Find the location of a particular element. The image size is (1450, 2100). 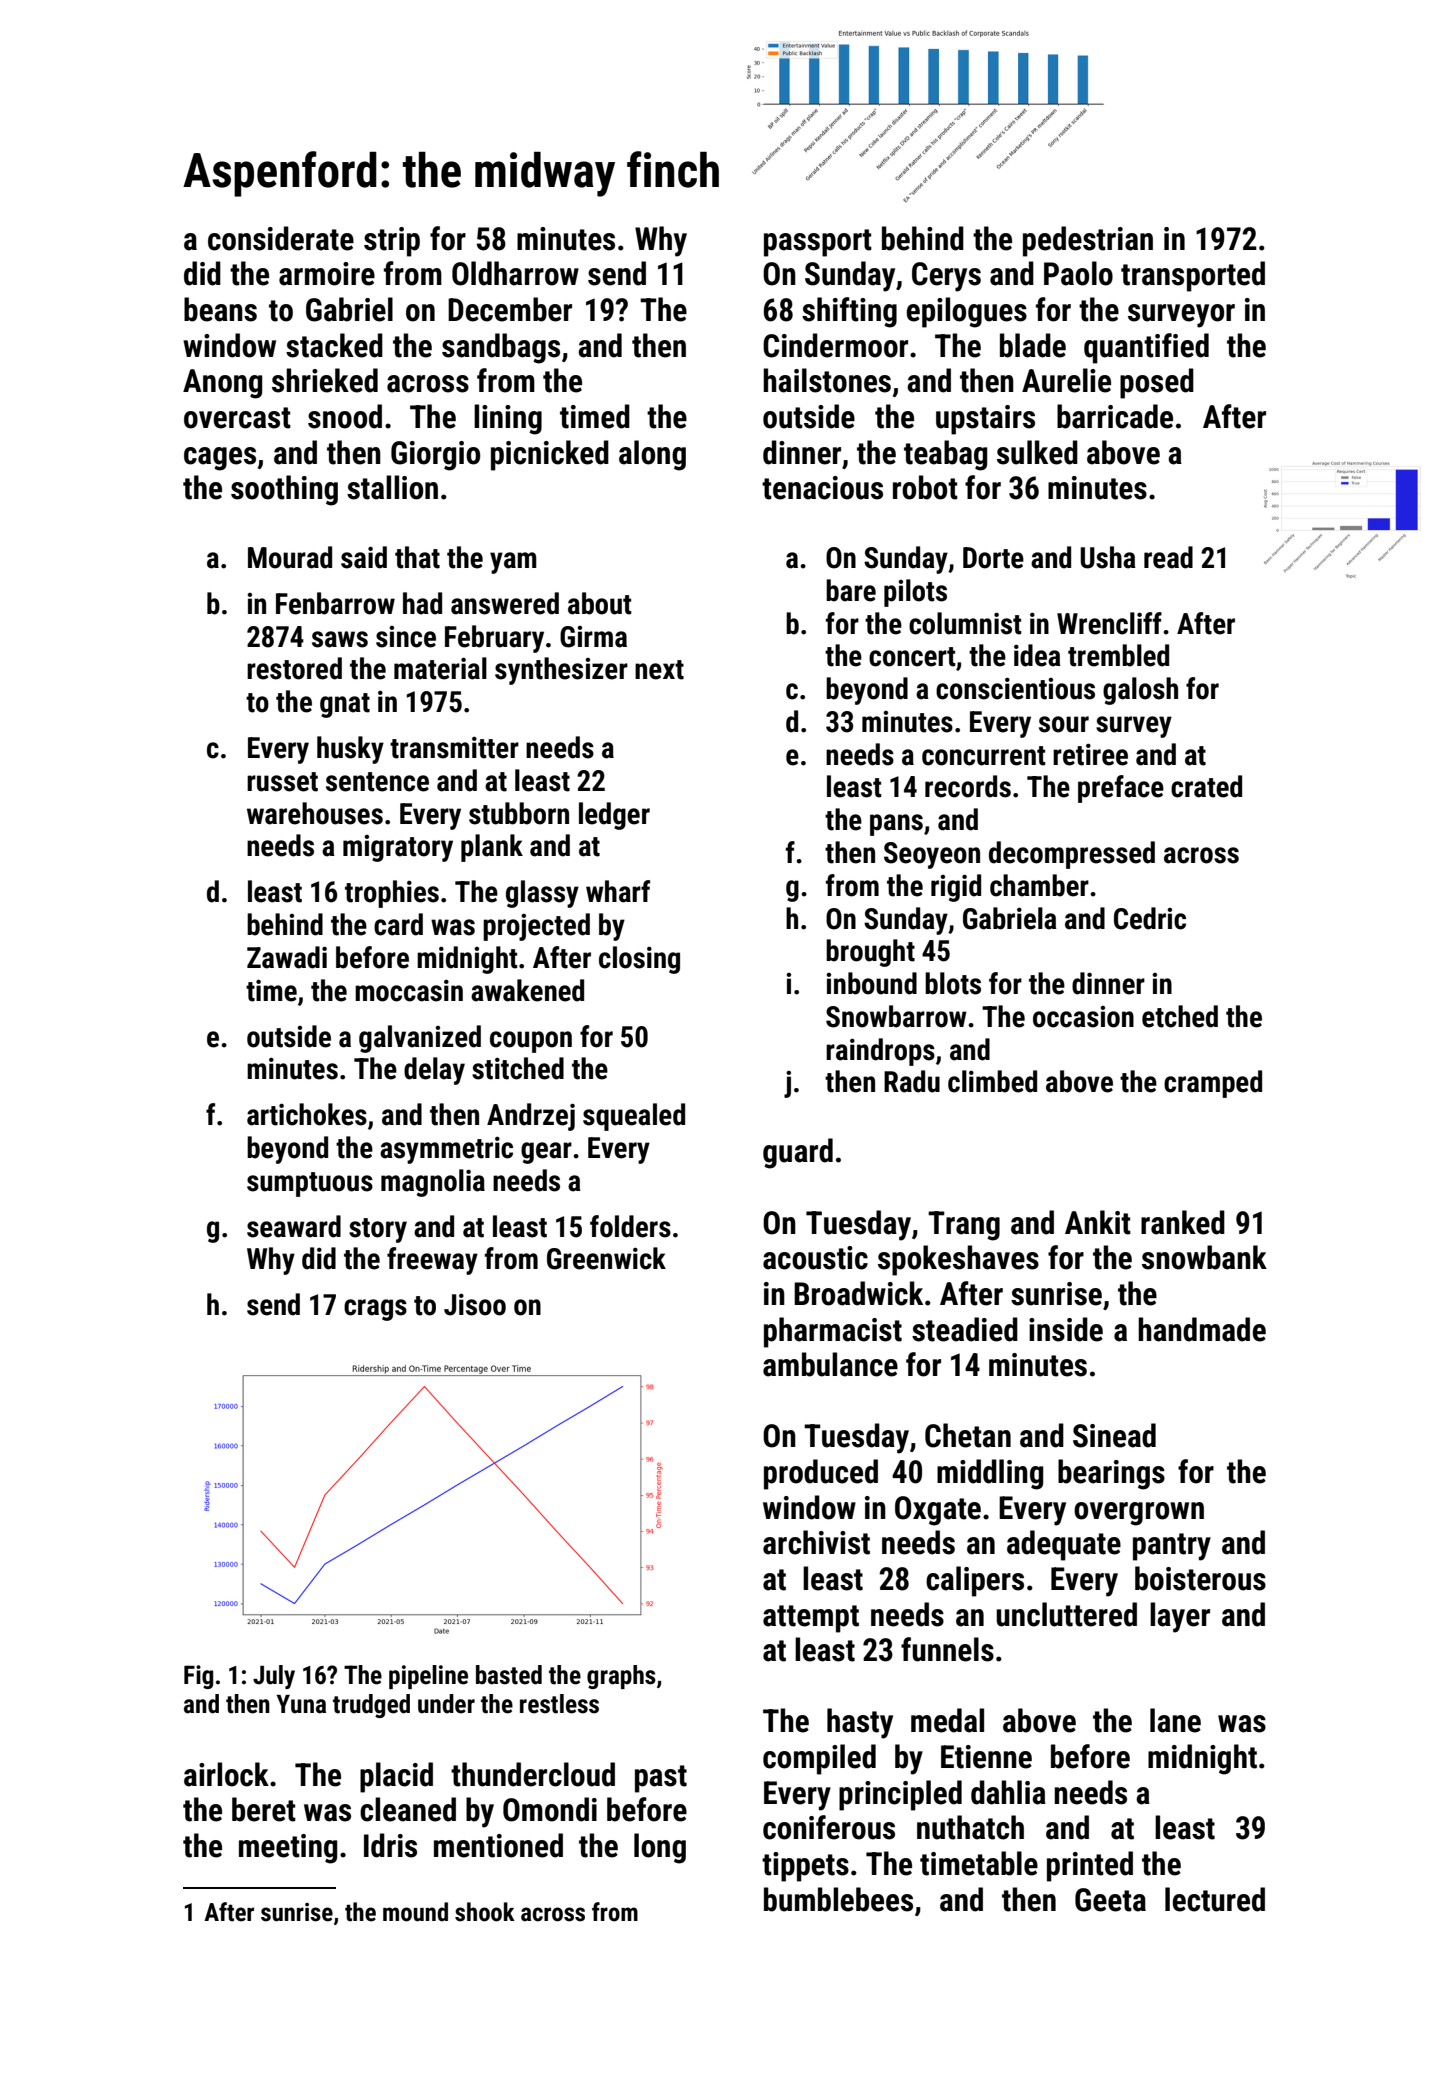

Mourad is located at coordinates (290, 557).
